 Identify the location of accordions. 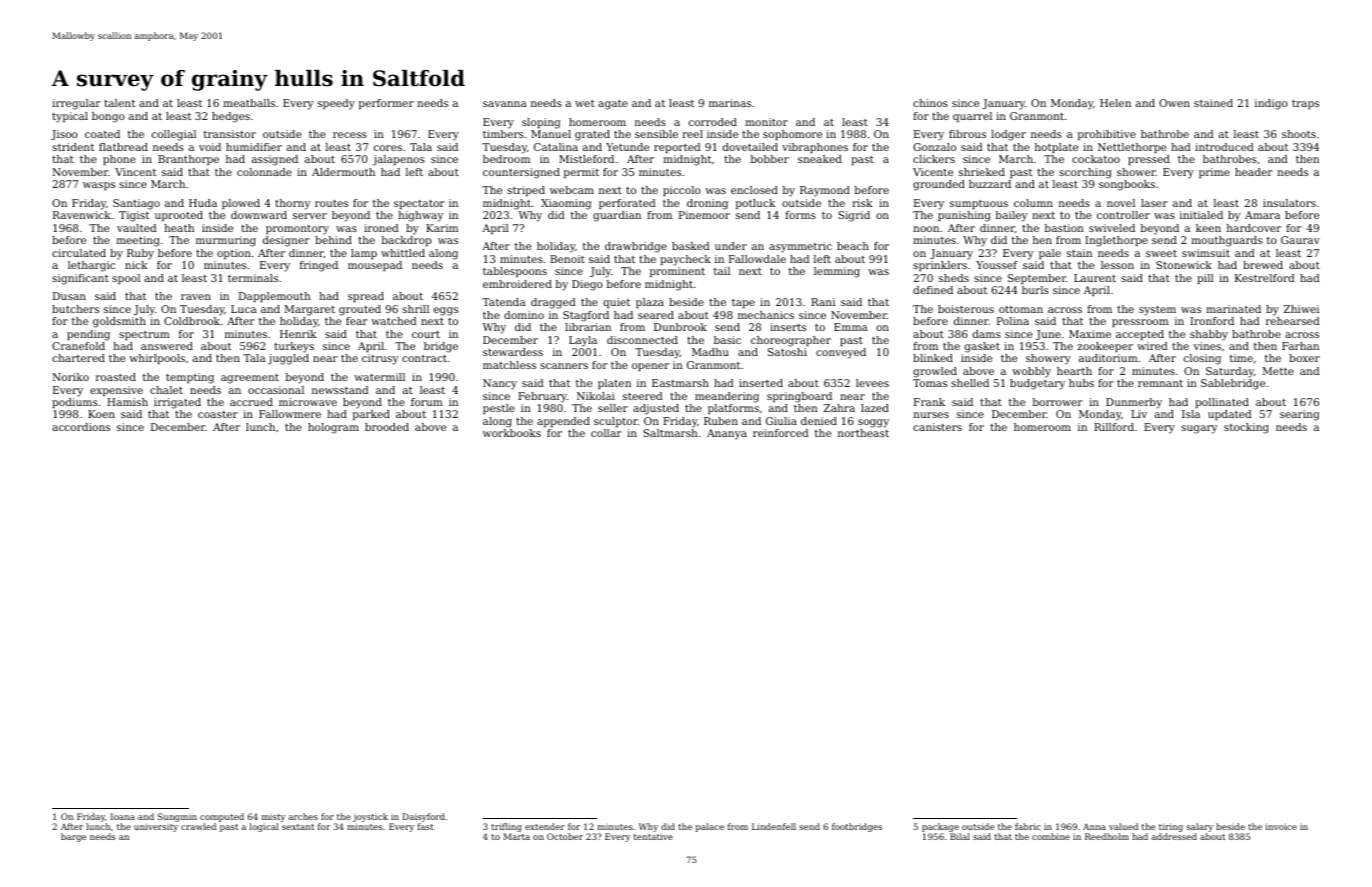
(81, 427).
